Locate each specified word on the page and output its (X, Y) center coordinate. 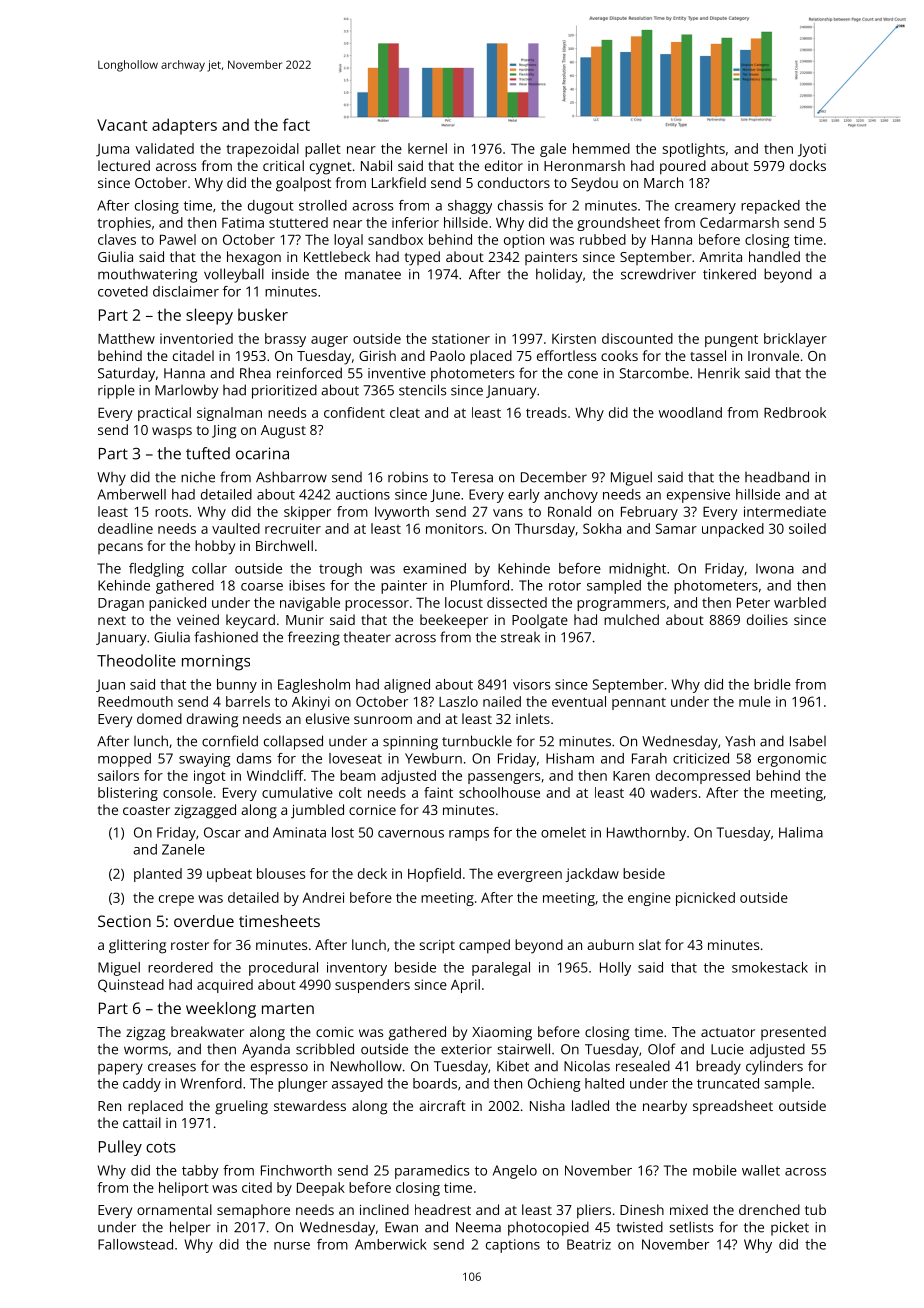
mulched (631, 619)
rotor (565, 586)
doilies (767, 619)
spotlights (694, 150)
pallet (323, 150)
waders (673, 792)
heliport (184, 1189)
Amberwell (131, 494)
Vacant (122, 125)
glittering (137, 946)
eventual (579, 701)
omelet (563, 832)
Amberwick (391, 1244)
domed (159, 718)
